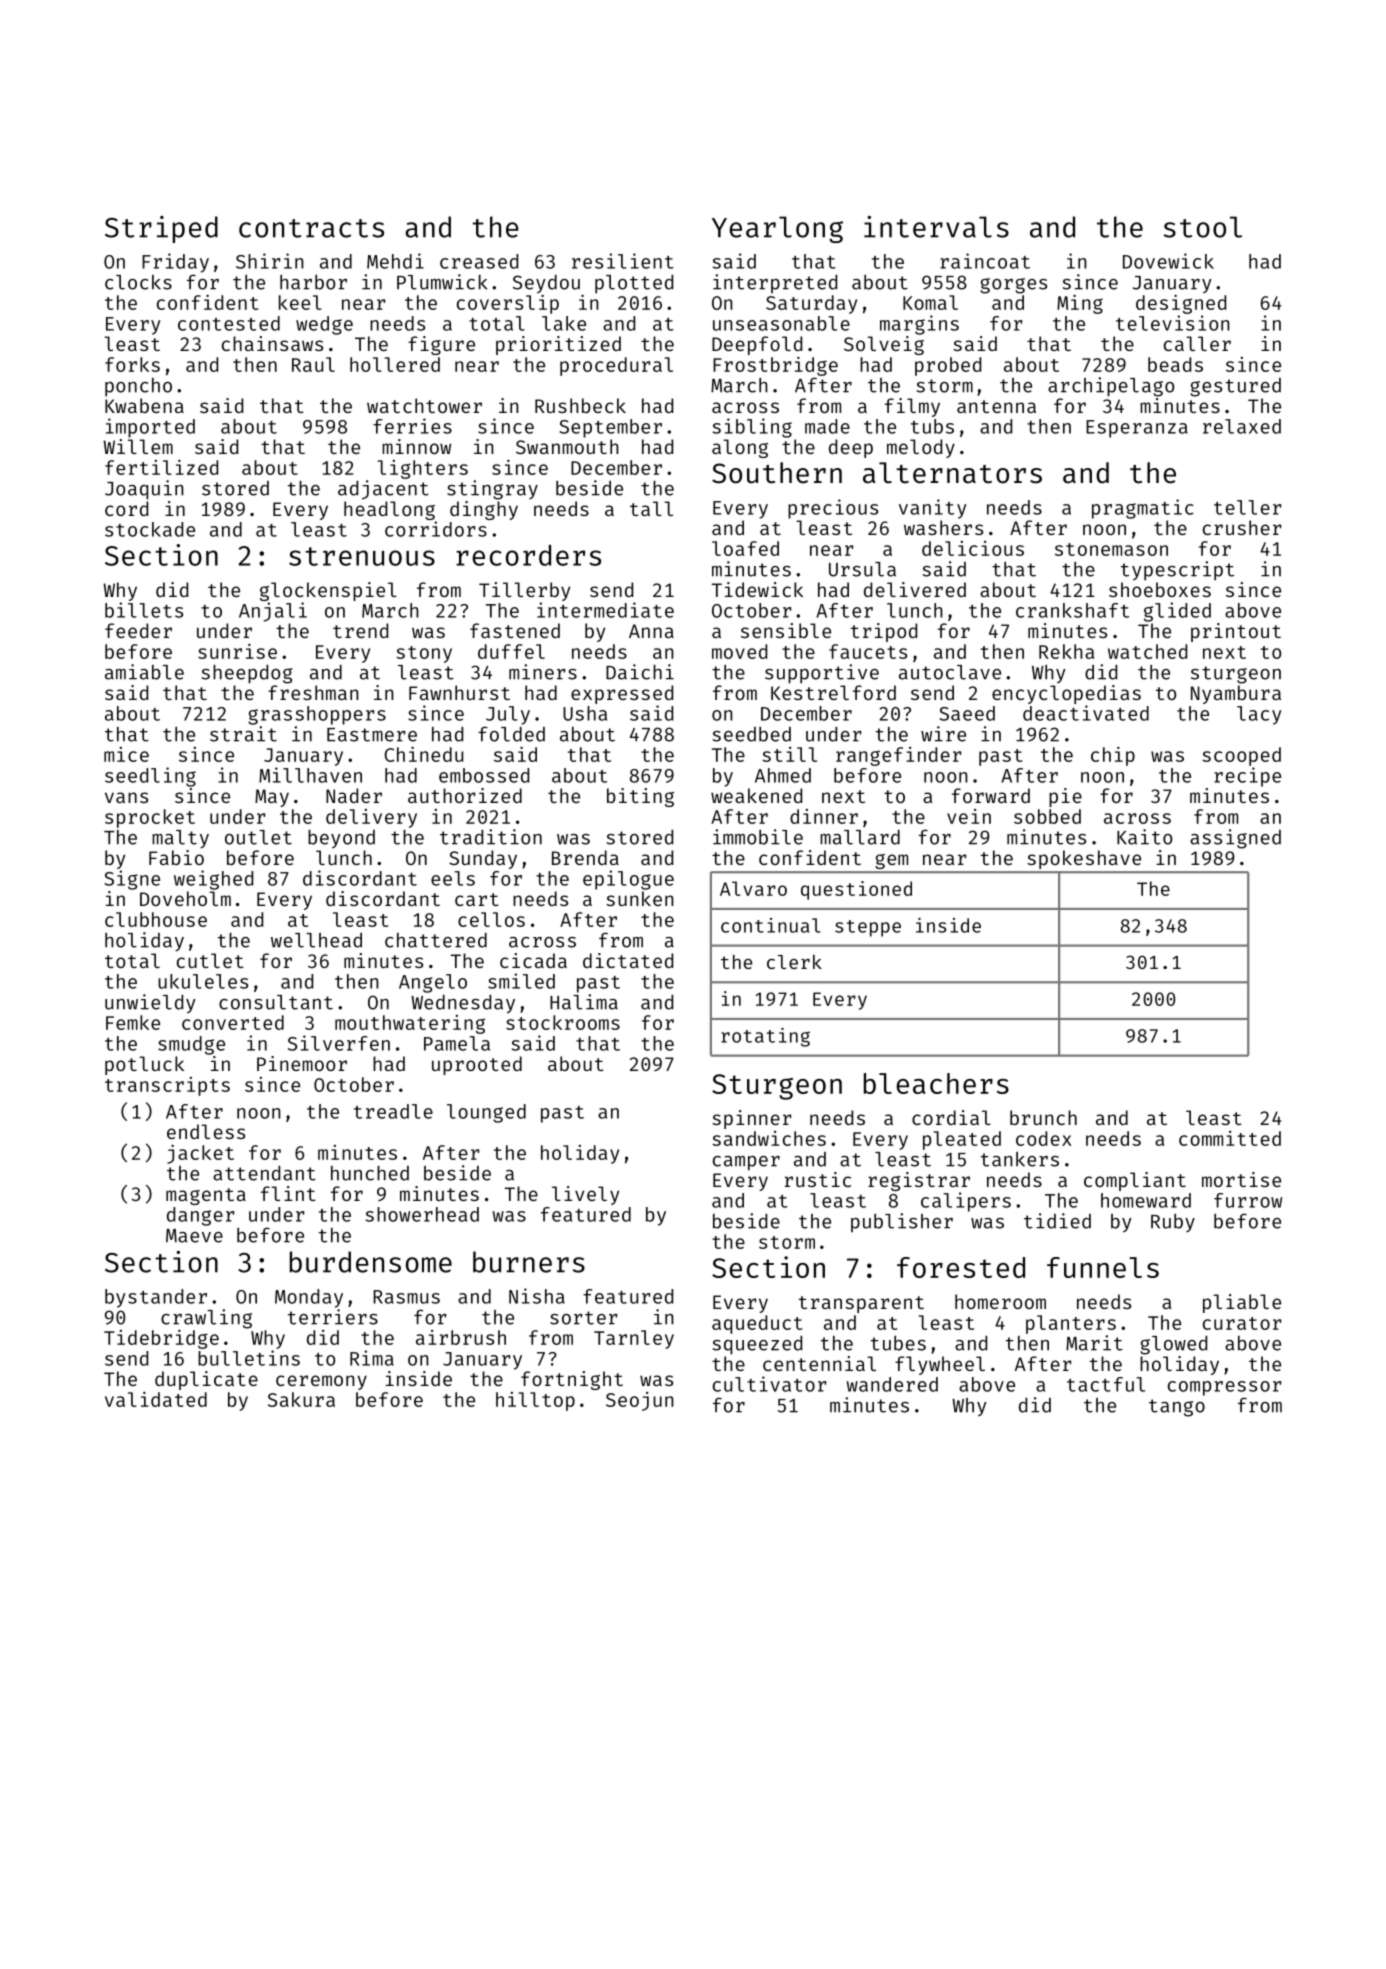 The height and width of the document is (1969, 1386). Describe the element at coordinates (585, 1195) in the document. I see `lively` at that location.
